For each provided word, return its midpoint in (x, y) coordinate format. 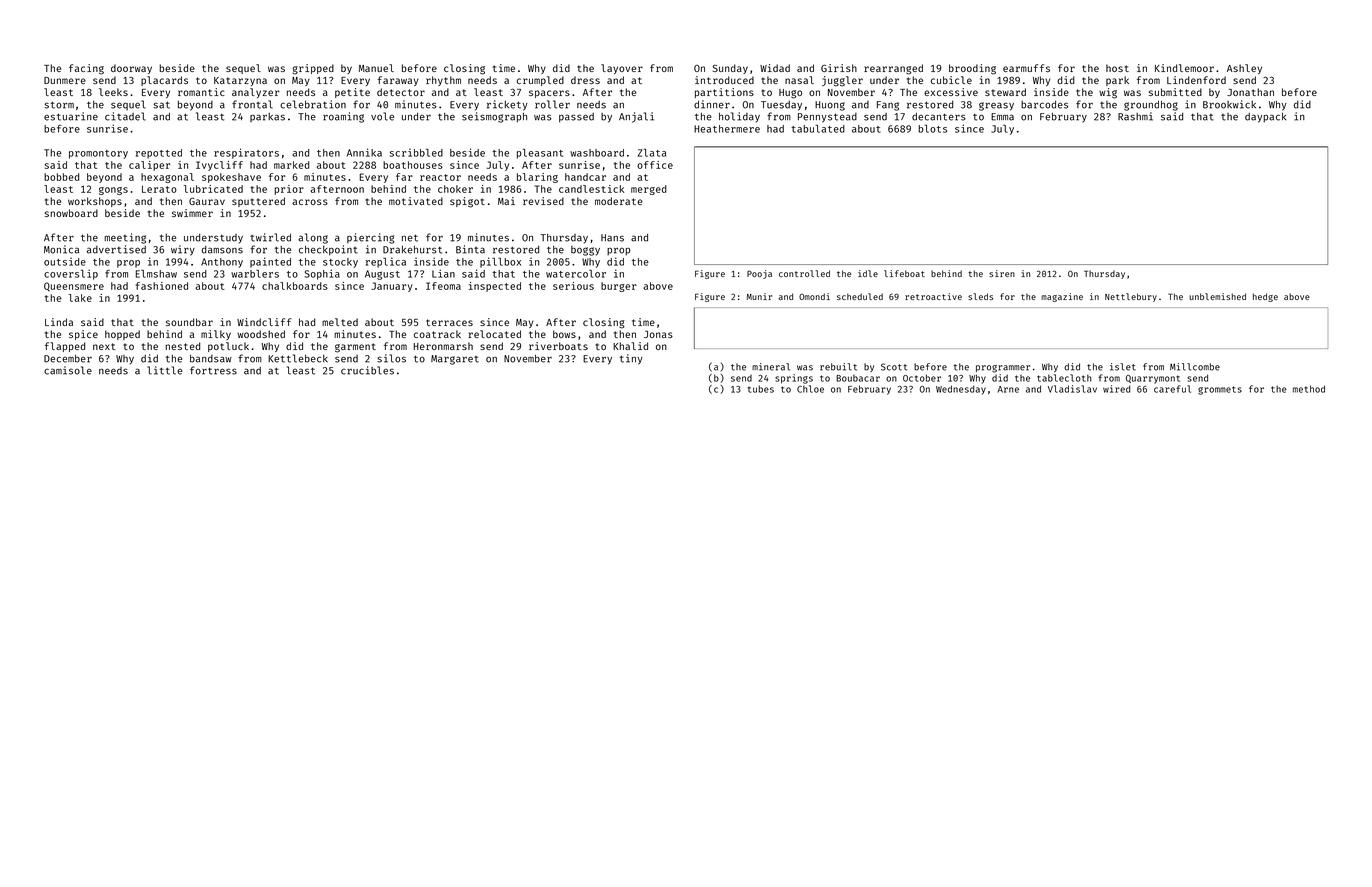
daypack (1265, 117)
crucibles (367, 370)
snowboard (71, 213)
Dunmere (65, 80)
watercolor (576, 274)
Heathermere (727, 129)
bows (564, 334)
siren (1002, 273)
